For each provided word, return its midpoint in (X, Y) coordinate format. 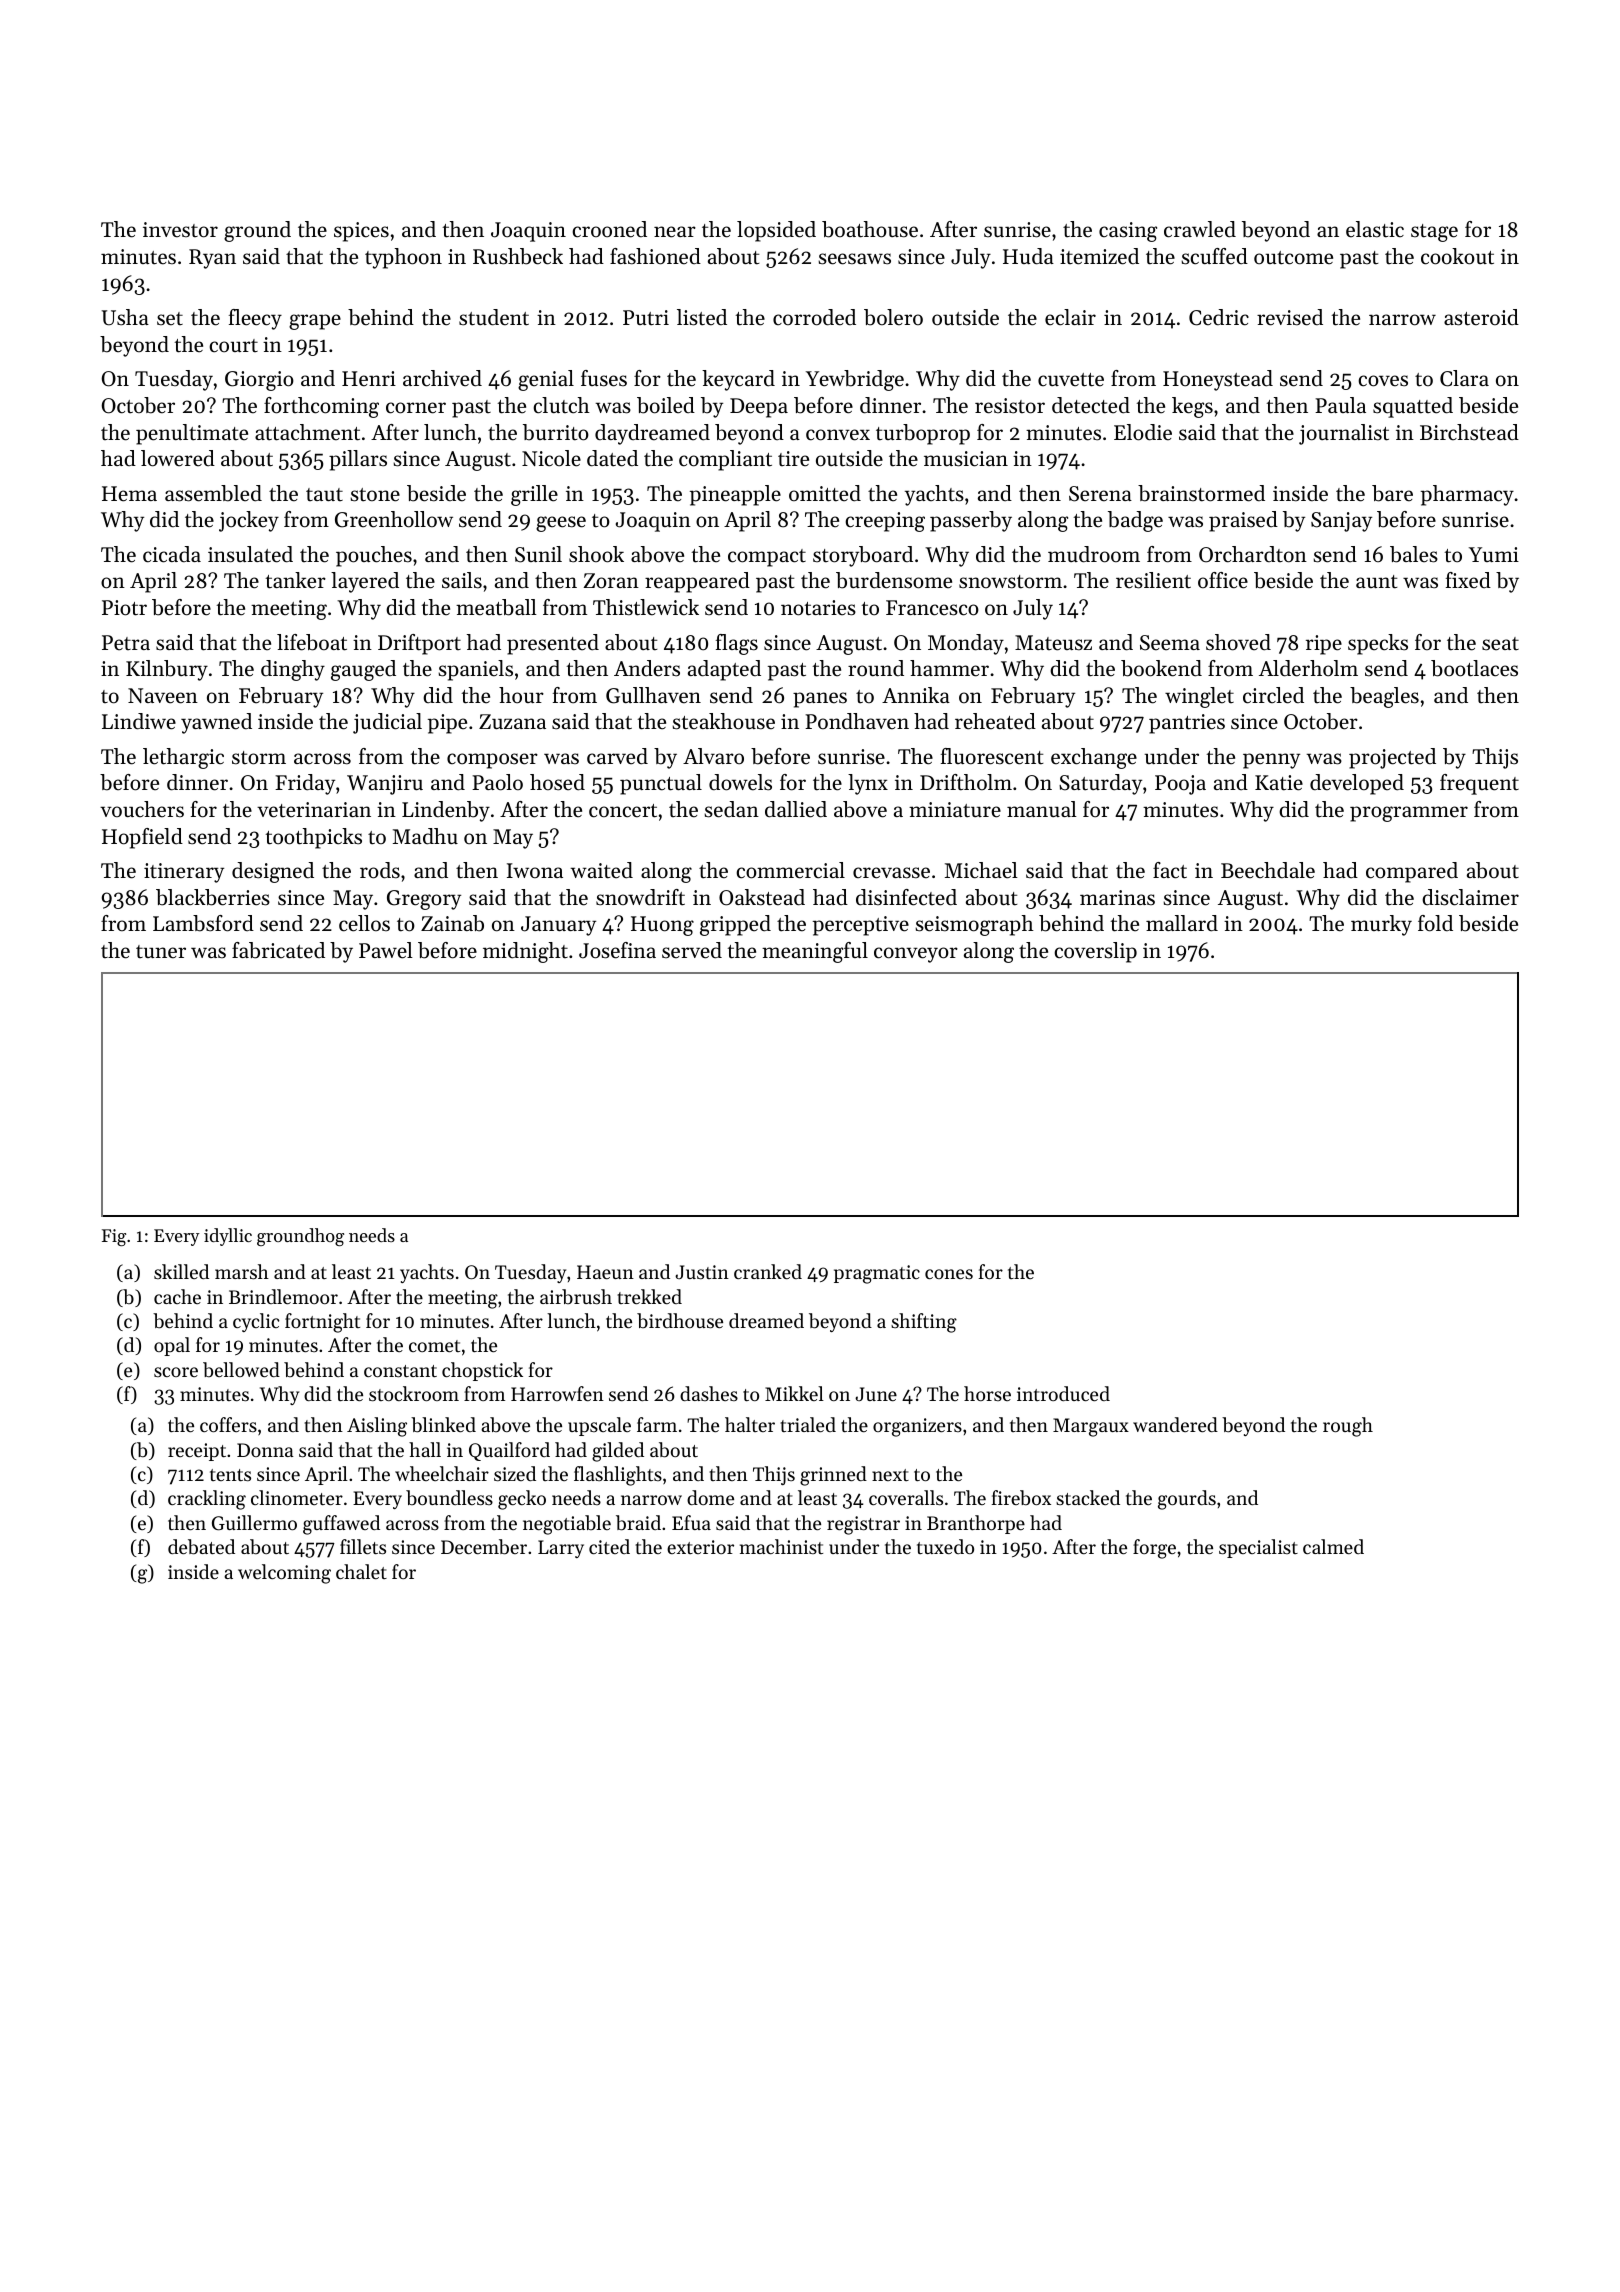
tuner (161, 952)
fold (1435, 923)
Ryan (212, 259)
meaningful (815, 952)
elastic (1375, 229)
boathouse (870, 229)
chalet (361, 1571)
